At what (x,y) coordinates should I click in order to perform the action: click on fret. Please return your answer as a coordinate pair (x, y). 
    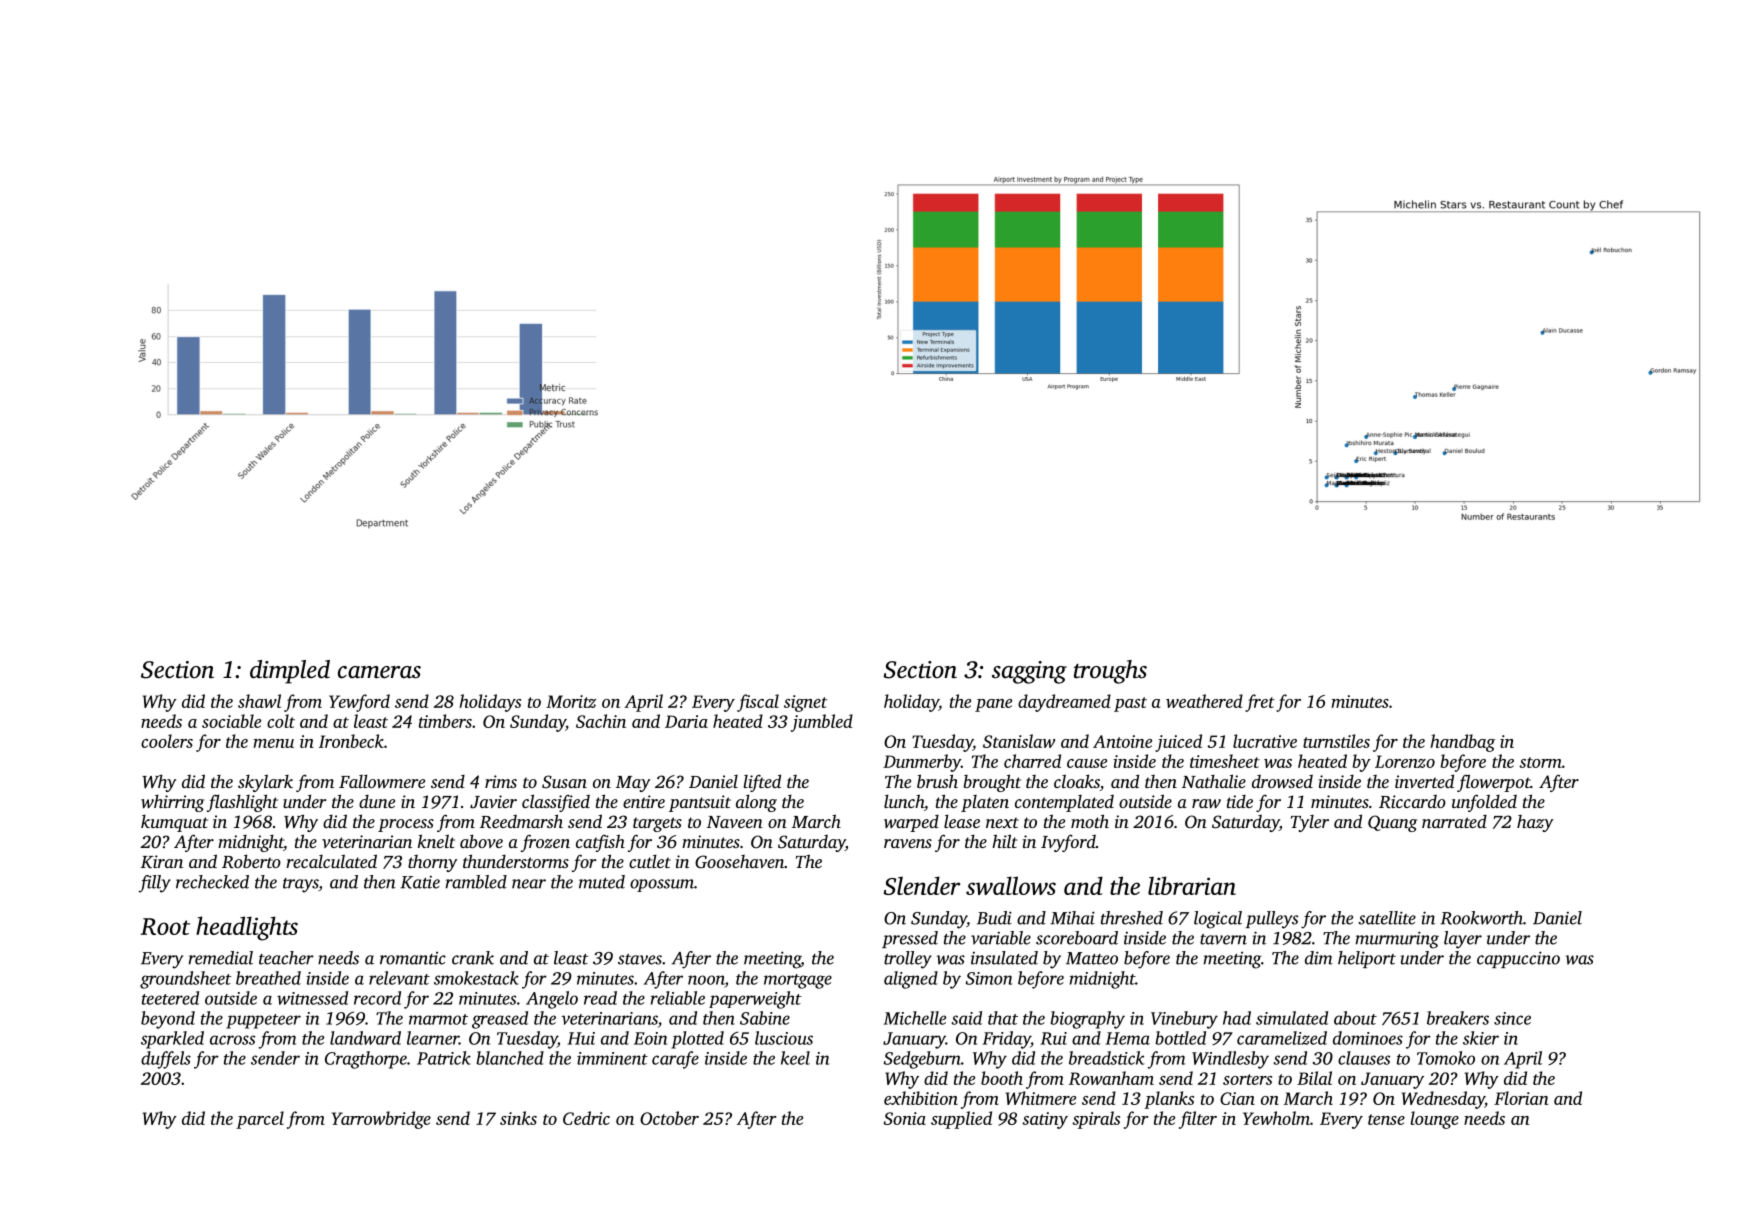
    Looking at the image, I should click on (1260, 703).
